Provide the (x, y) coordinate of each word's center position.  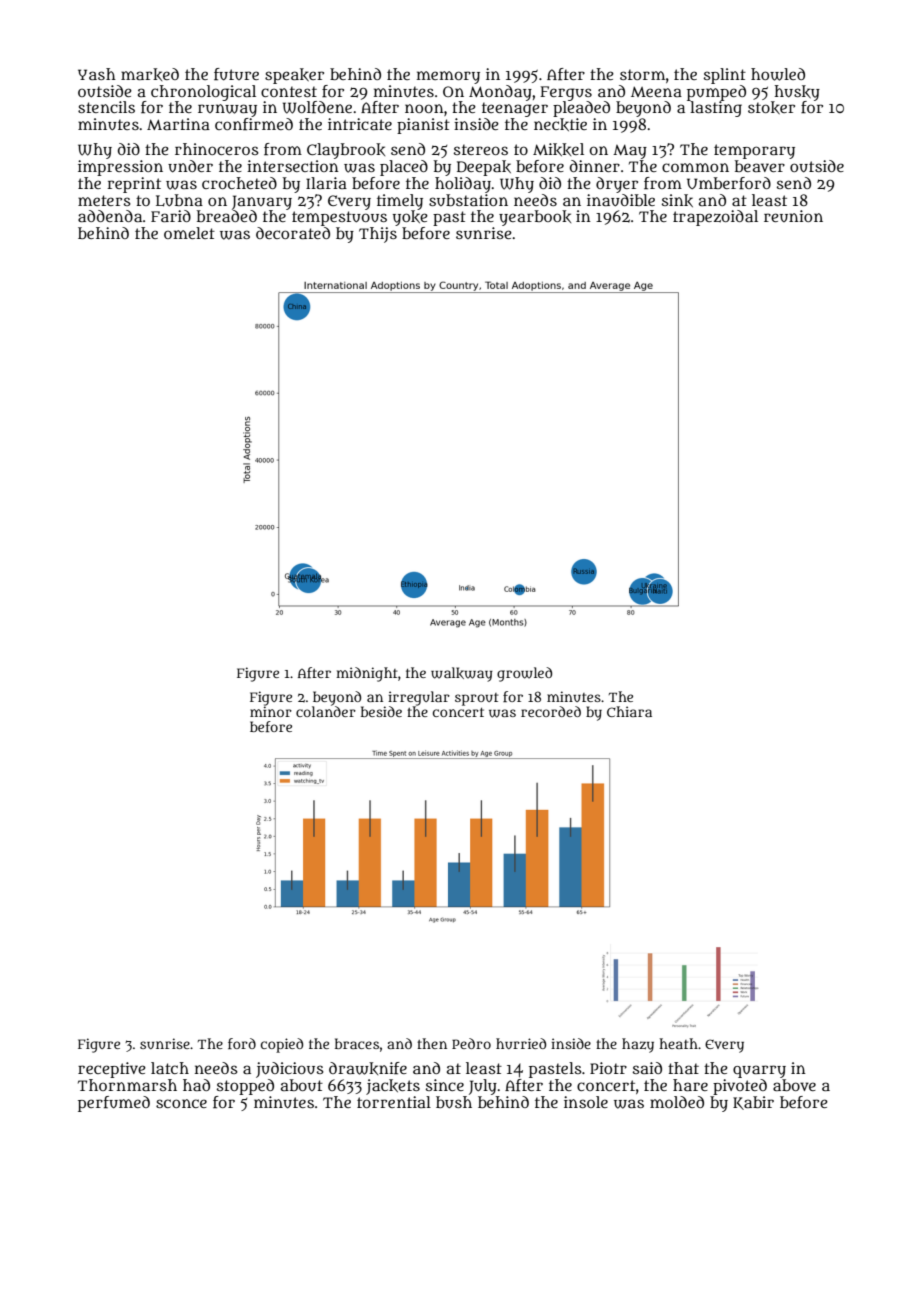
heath (678, 1043)
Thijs (378, 235)
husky (797, 93)
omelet (189, 233)
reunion (793, 216)
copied (282, 1045)
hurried (521, 1043)
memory (448, 77)
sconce (181, 1103)
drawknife (368, 1068)
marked (150, 74)
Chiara (629, 711)
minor (271, 711)
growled (524, 674)
